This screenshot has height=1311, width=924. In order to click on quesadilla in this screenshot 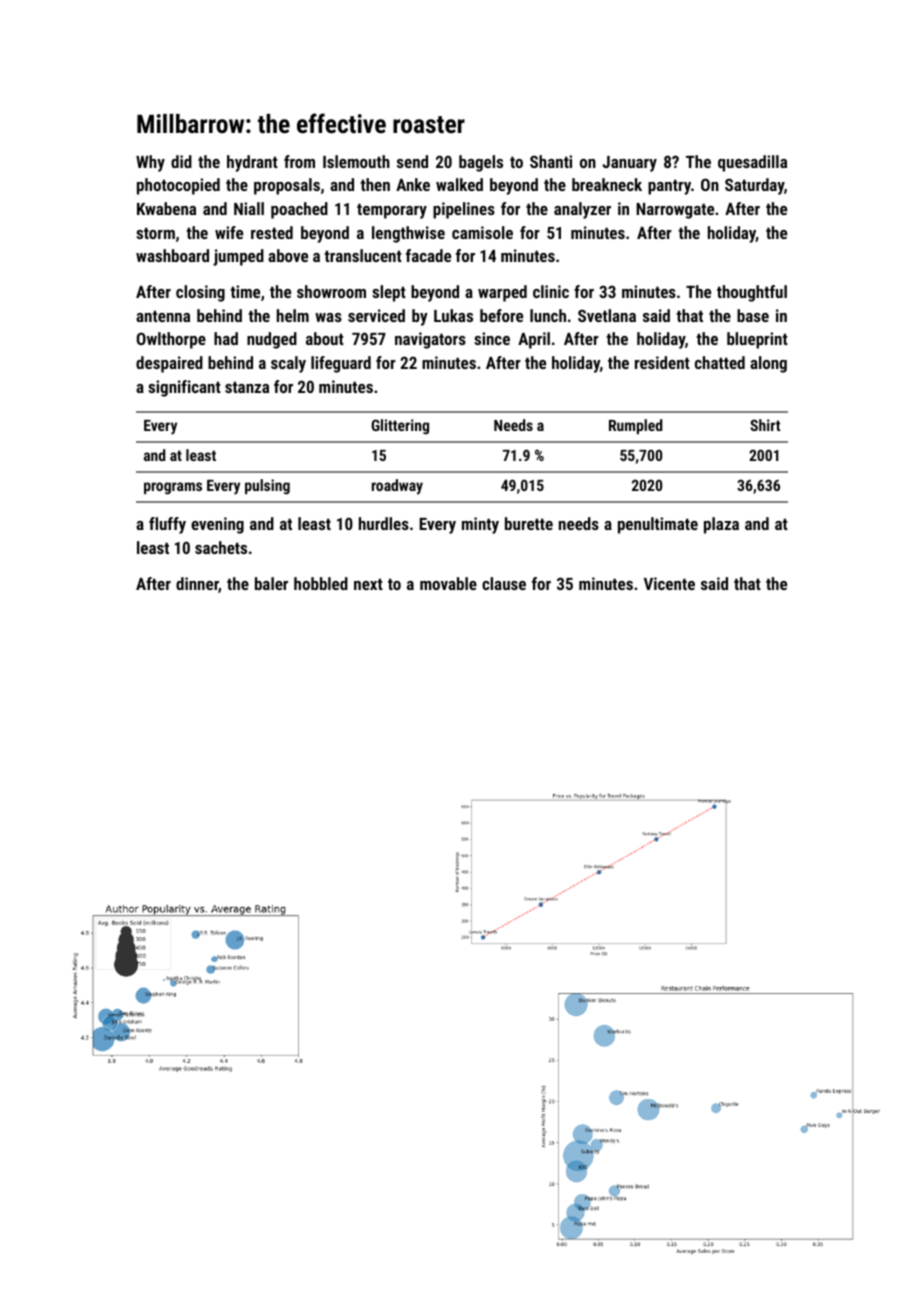, I will do `click(752, 163)`.
